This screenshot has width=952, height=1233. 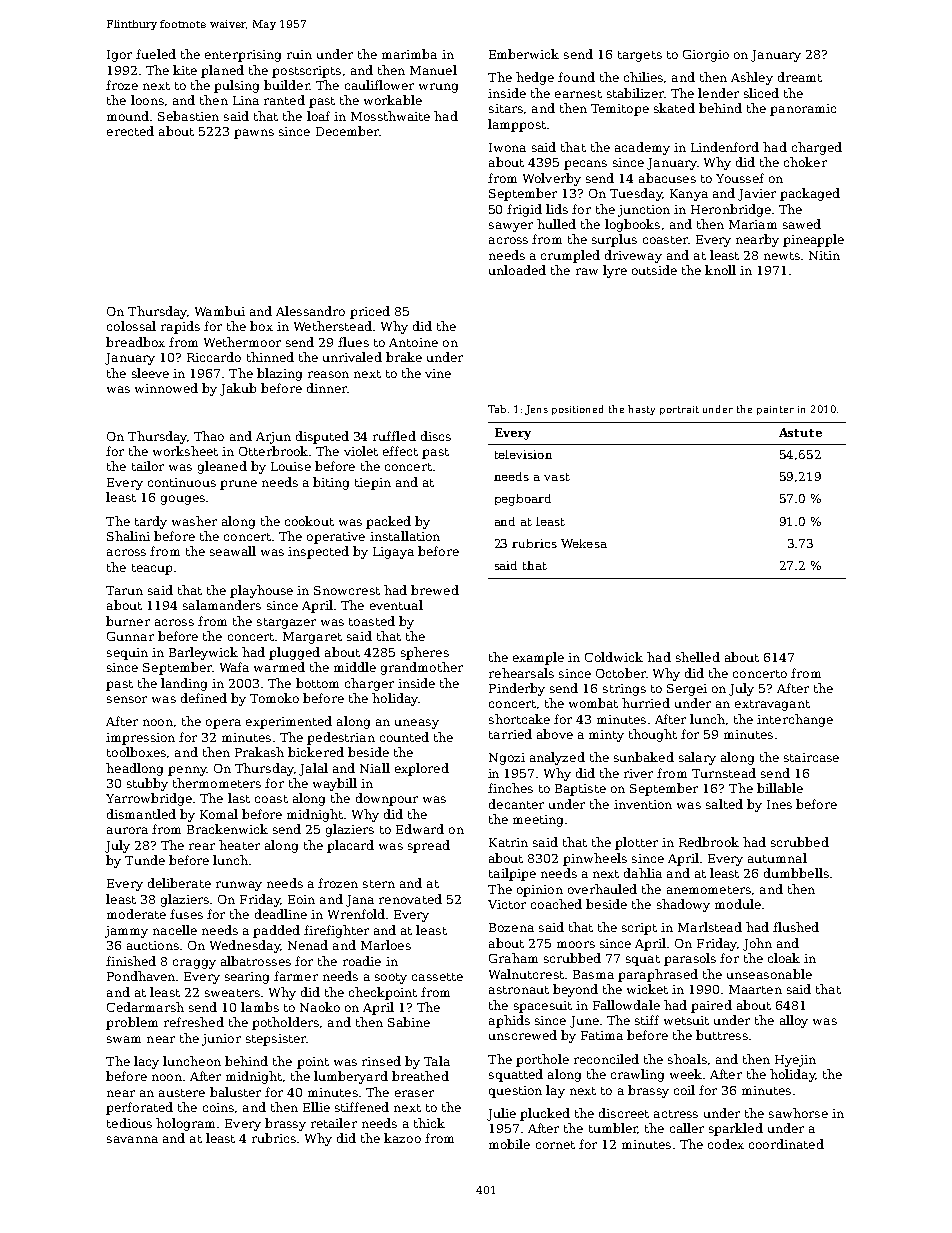 I want to click on retailer, so click(x=334, y=1123).
